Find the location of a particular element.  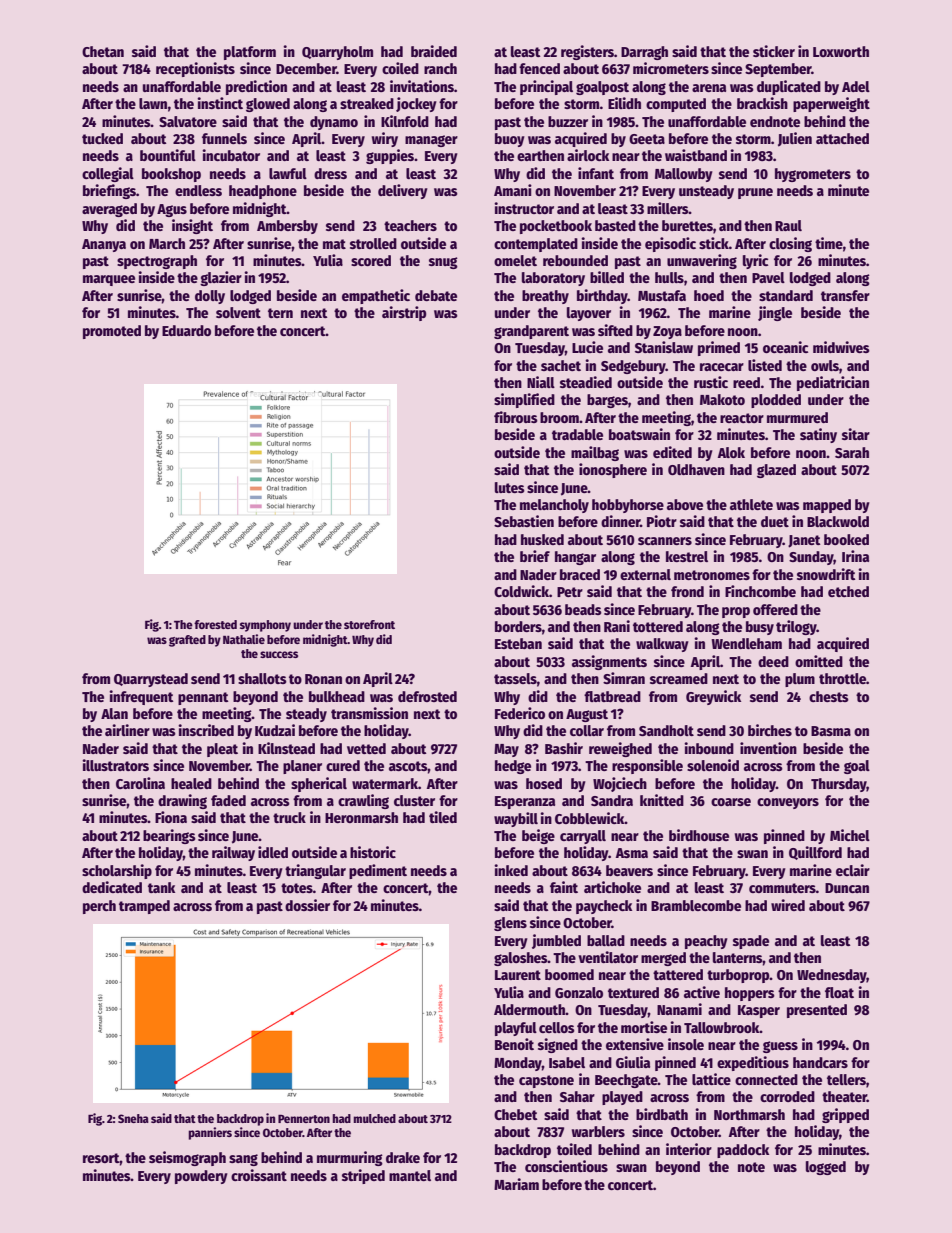

symphony is located at coordinates (265, 626).
